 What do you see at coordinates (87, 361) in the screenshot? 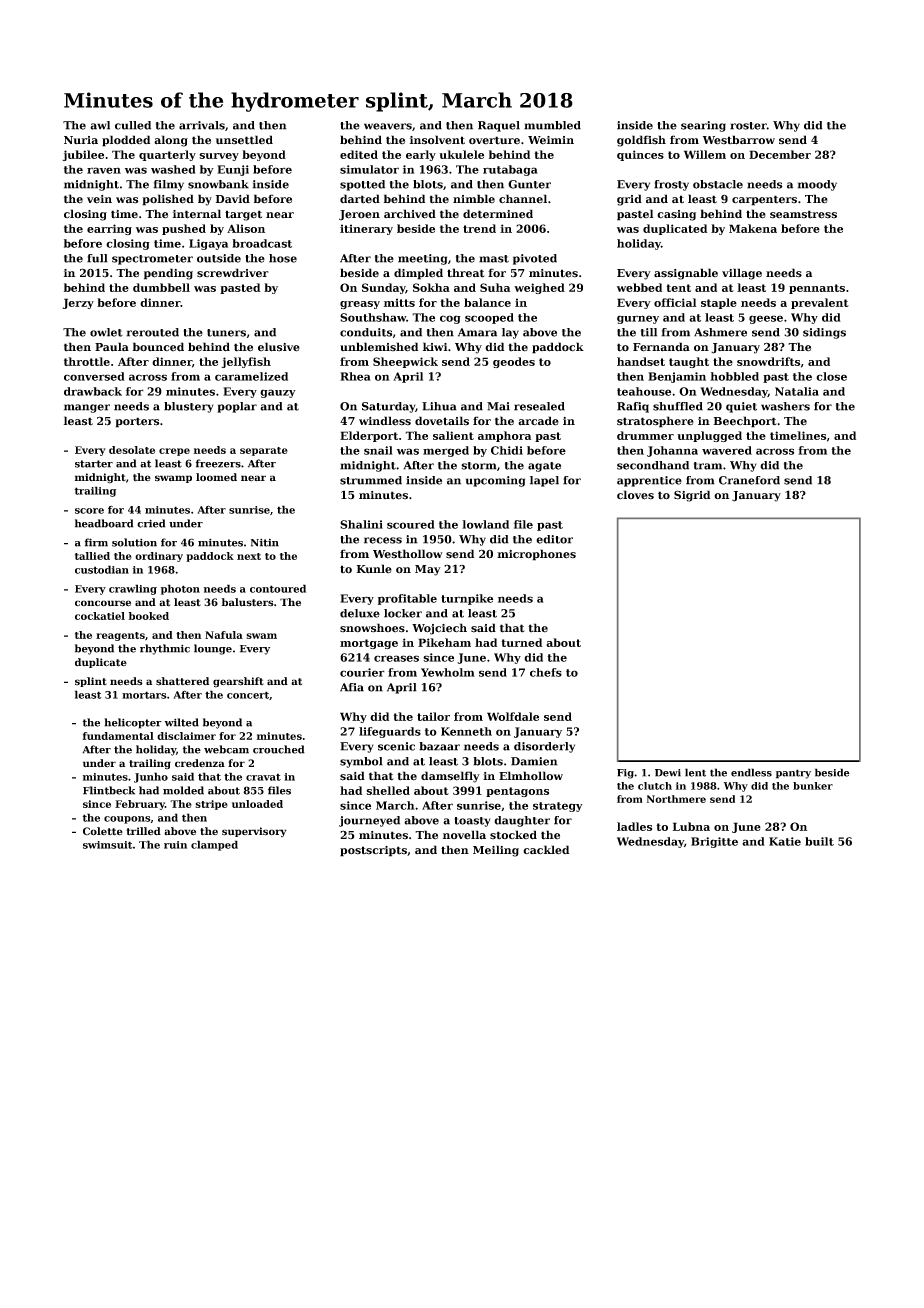
I see `throttle` at bounding box center [87, 361].
